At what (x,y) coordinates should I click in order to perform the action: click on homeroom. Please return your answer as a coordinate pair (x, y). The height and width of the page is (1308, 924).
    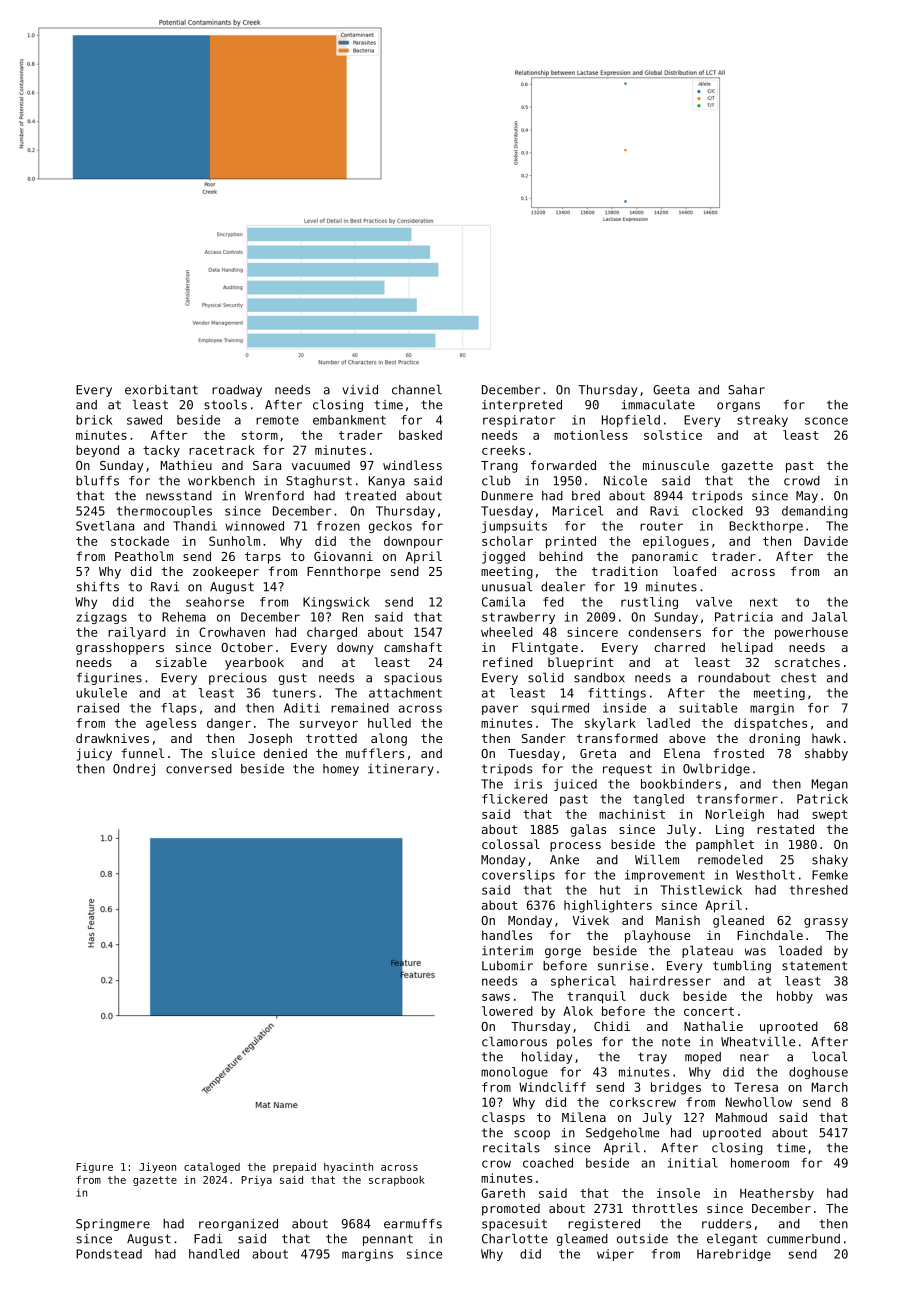
    Looking at the image, I should click on (760, 1163).
